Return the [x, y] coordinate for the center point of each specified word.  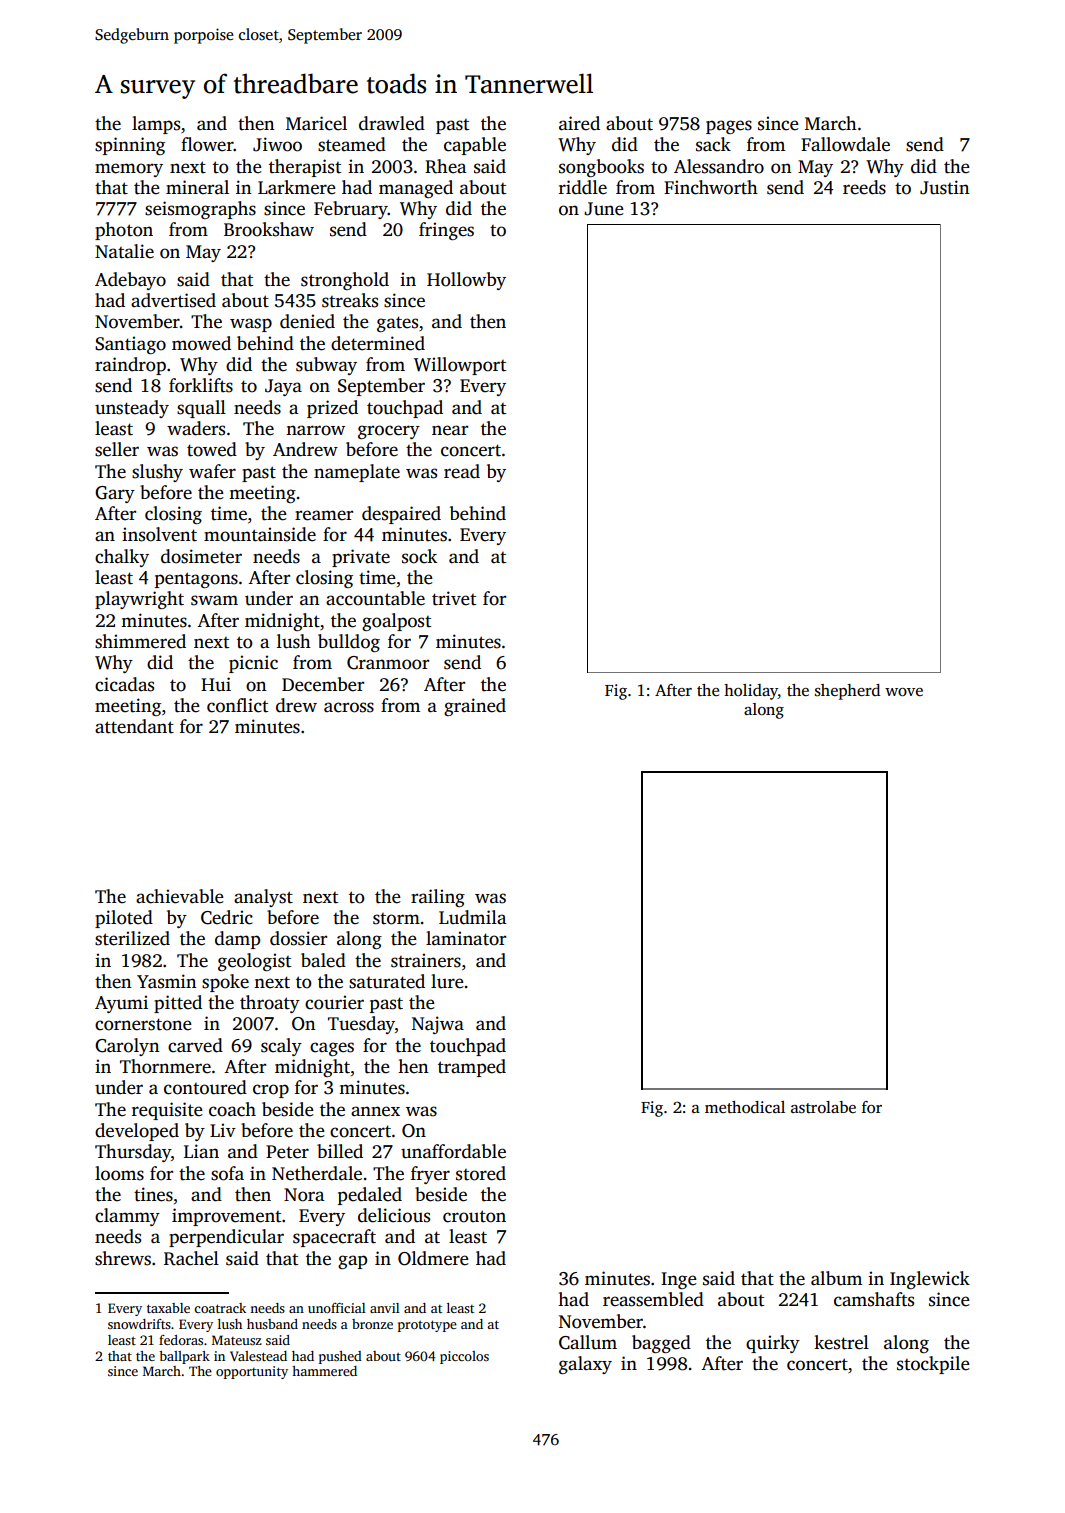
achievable [180, 896]
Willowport [460, 366]
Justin [945, 187]
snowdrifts [139, 1324]
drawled [392, 123]
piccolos [464, 1357]
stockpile [933, 1365]
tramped [472, 1068]
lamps [156, 125]
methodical [745, 1107]
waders [196, 428]
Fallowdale [845, 144]
